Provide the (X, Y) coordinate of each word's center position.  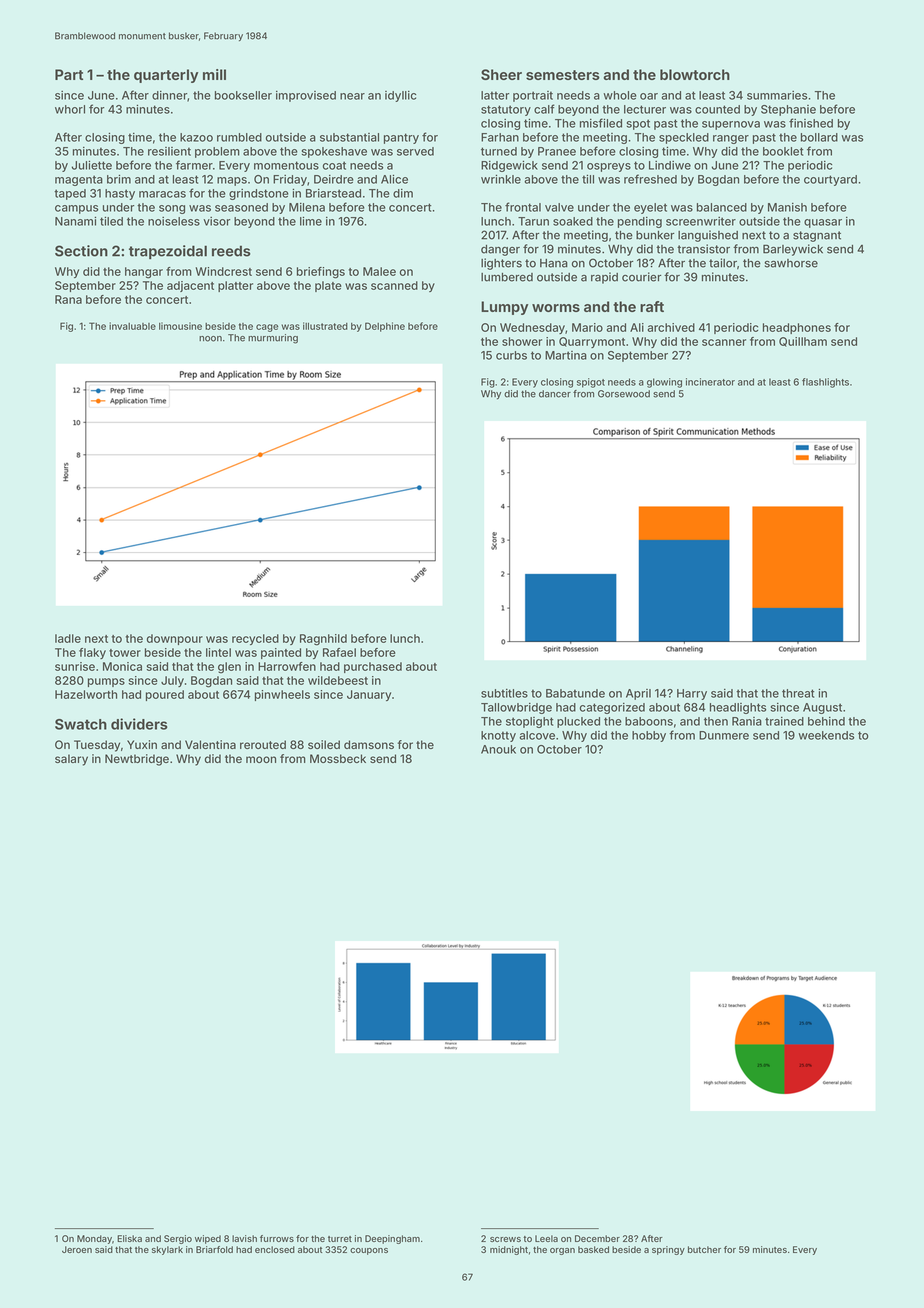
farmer (194, 165)
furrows (277, 1238)
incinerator (710, 382)
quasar (823, 223)
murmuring (273, 339)
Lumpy (505, 308)
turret (340, 1239)
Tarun (533, 221)
